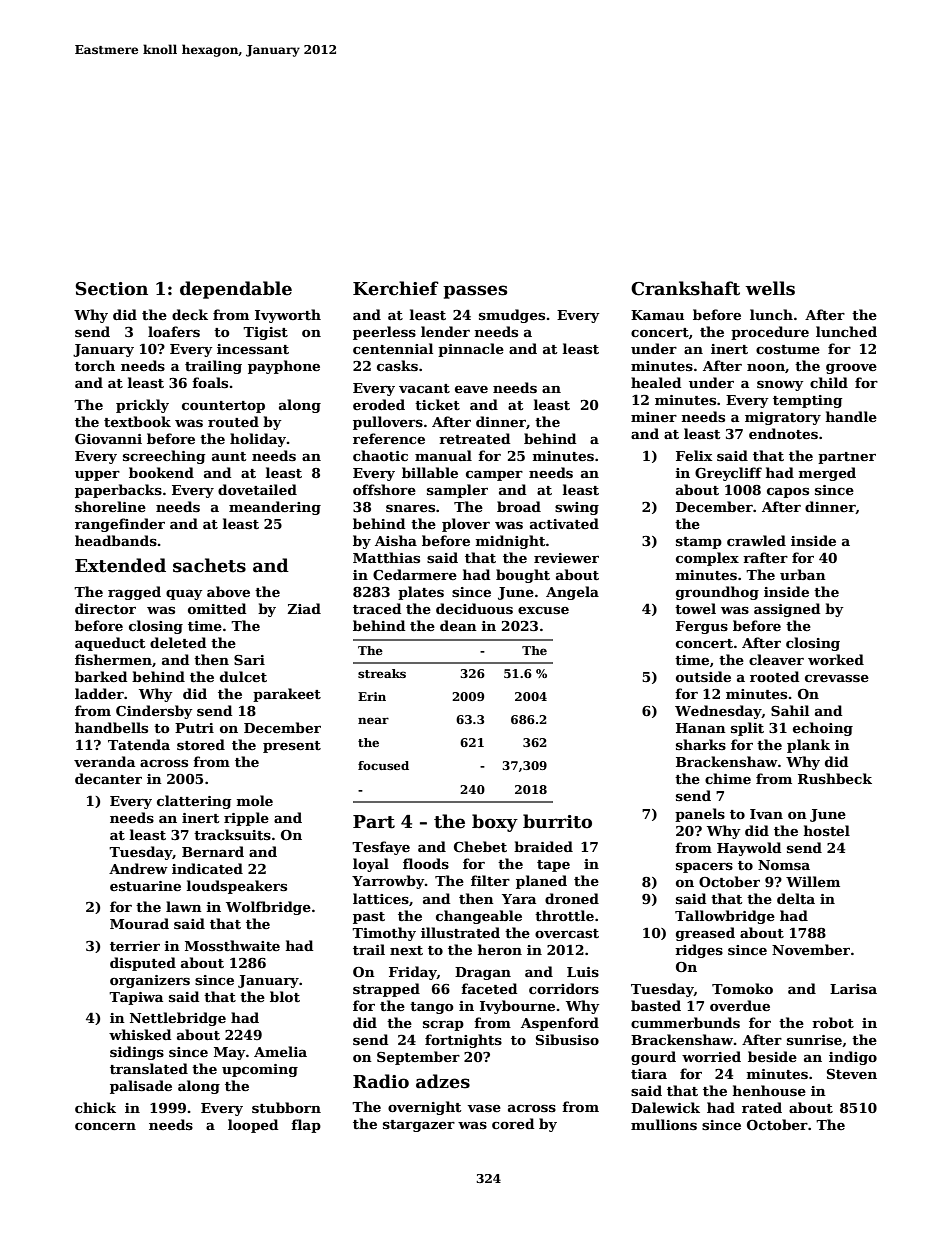 Image resolution: width=952 pixels, height=1233 pixels. Describe the element at coordinates (112, 289) in the screenshot. I see `Section` at that location.
